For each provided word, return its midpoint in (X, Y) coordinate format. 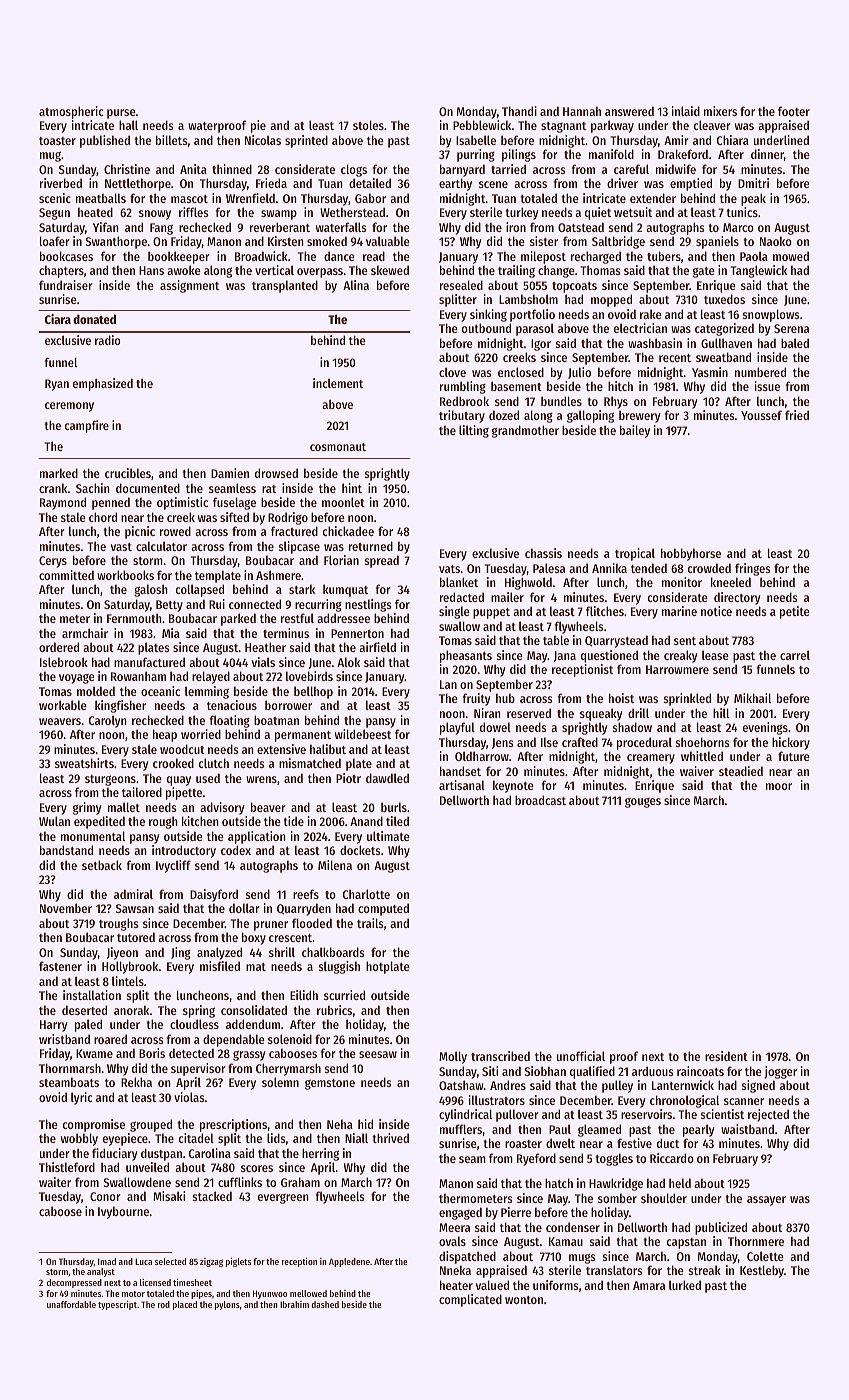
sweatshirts (84, 763)
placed (185, 1305)
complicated (470, 1300)
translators (614, 1270)
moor (779, 786)
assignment (189, 286)
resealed (461, 285)
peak (753, 199)
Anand (366, 821)
